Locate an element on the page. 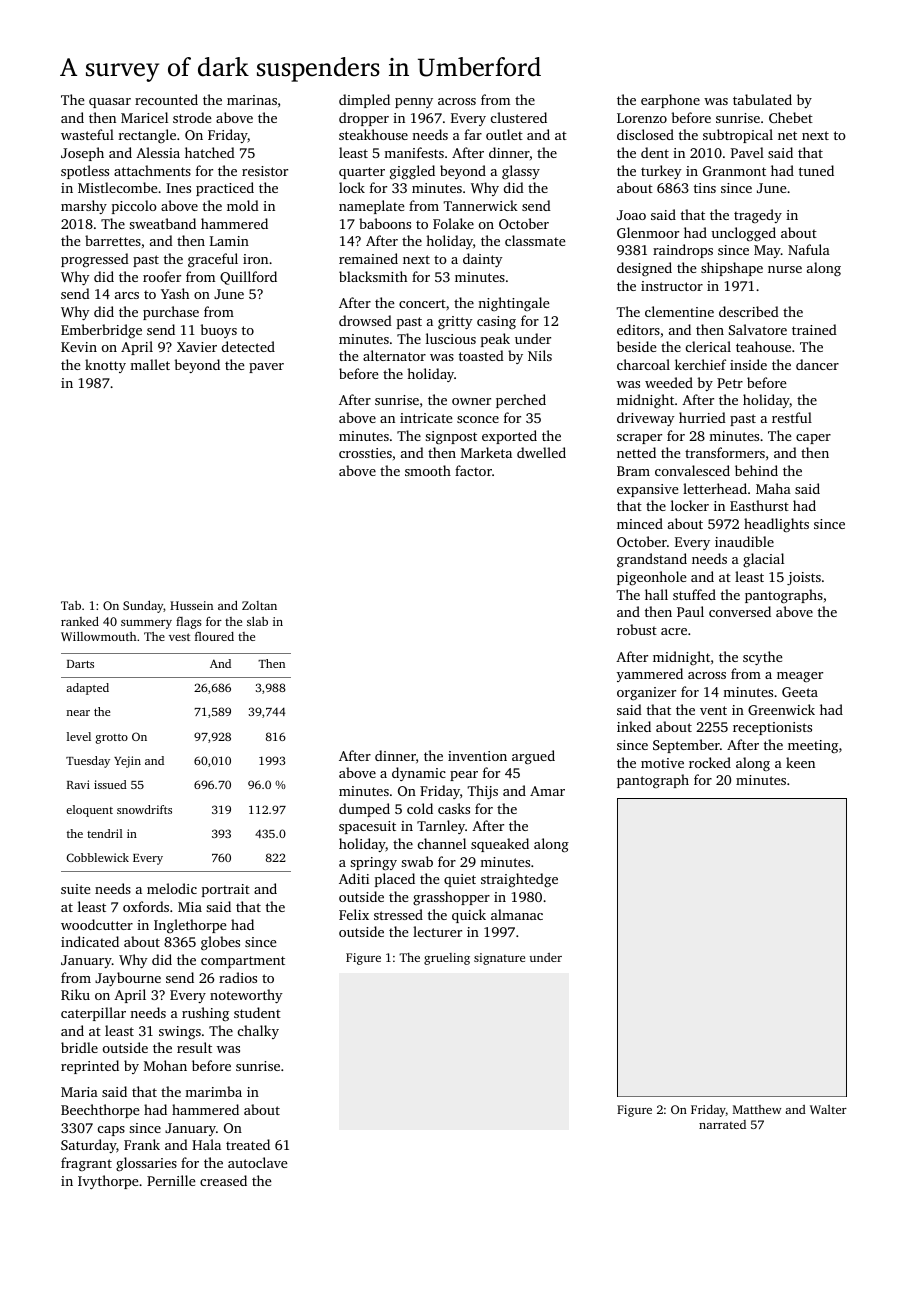  floured is located at coordinates (214, 636).
